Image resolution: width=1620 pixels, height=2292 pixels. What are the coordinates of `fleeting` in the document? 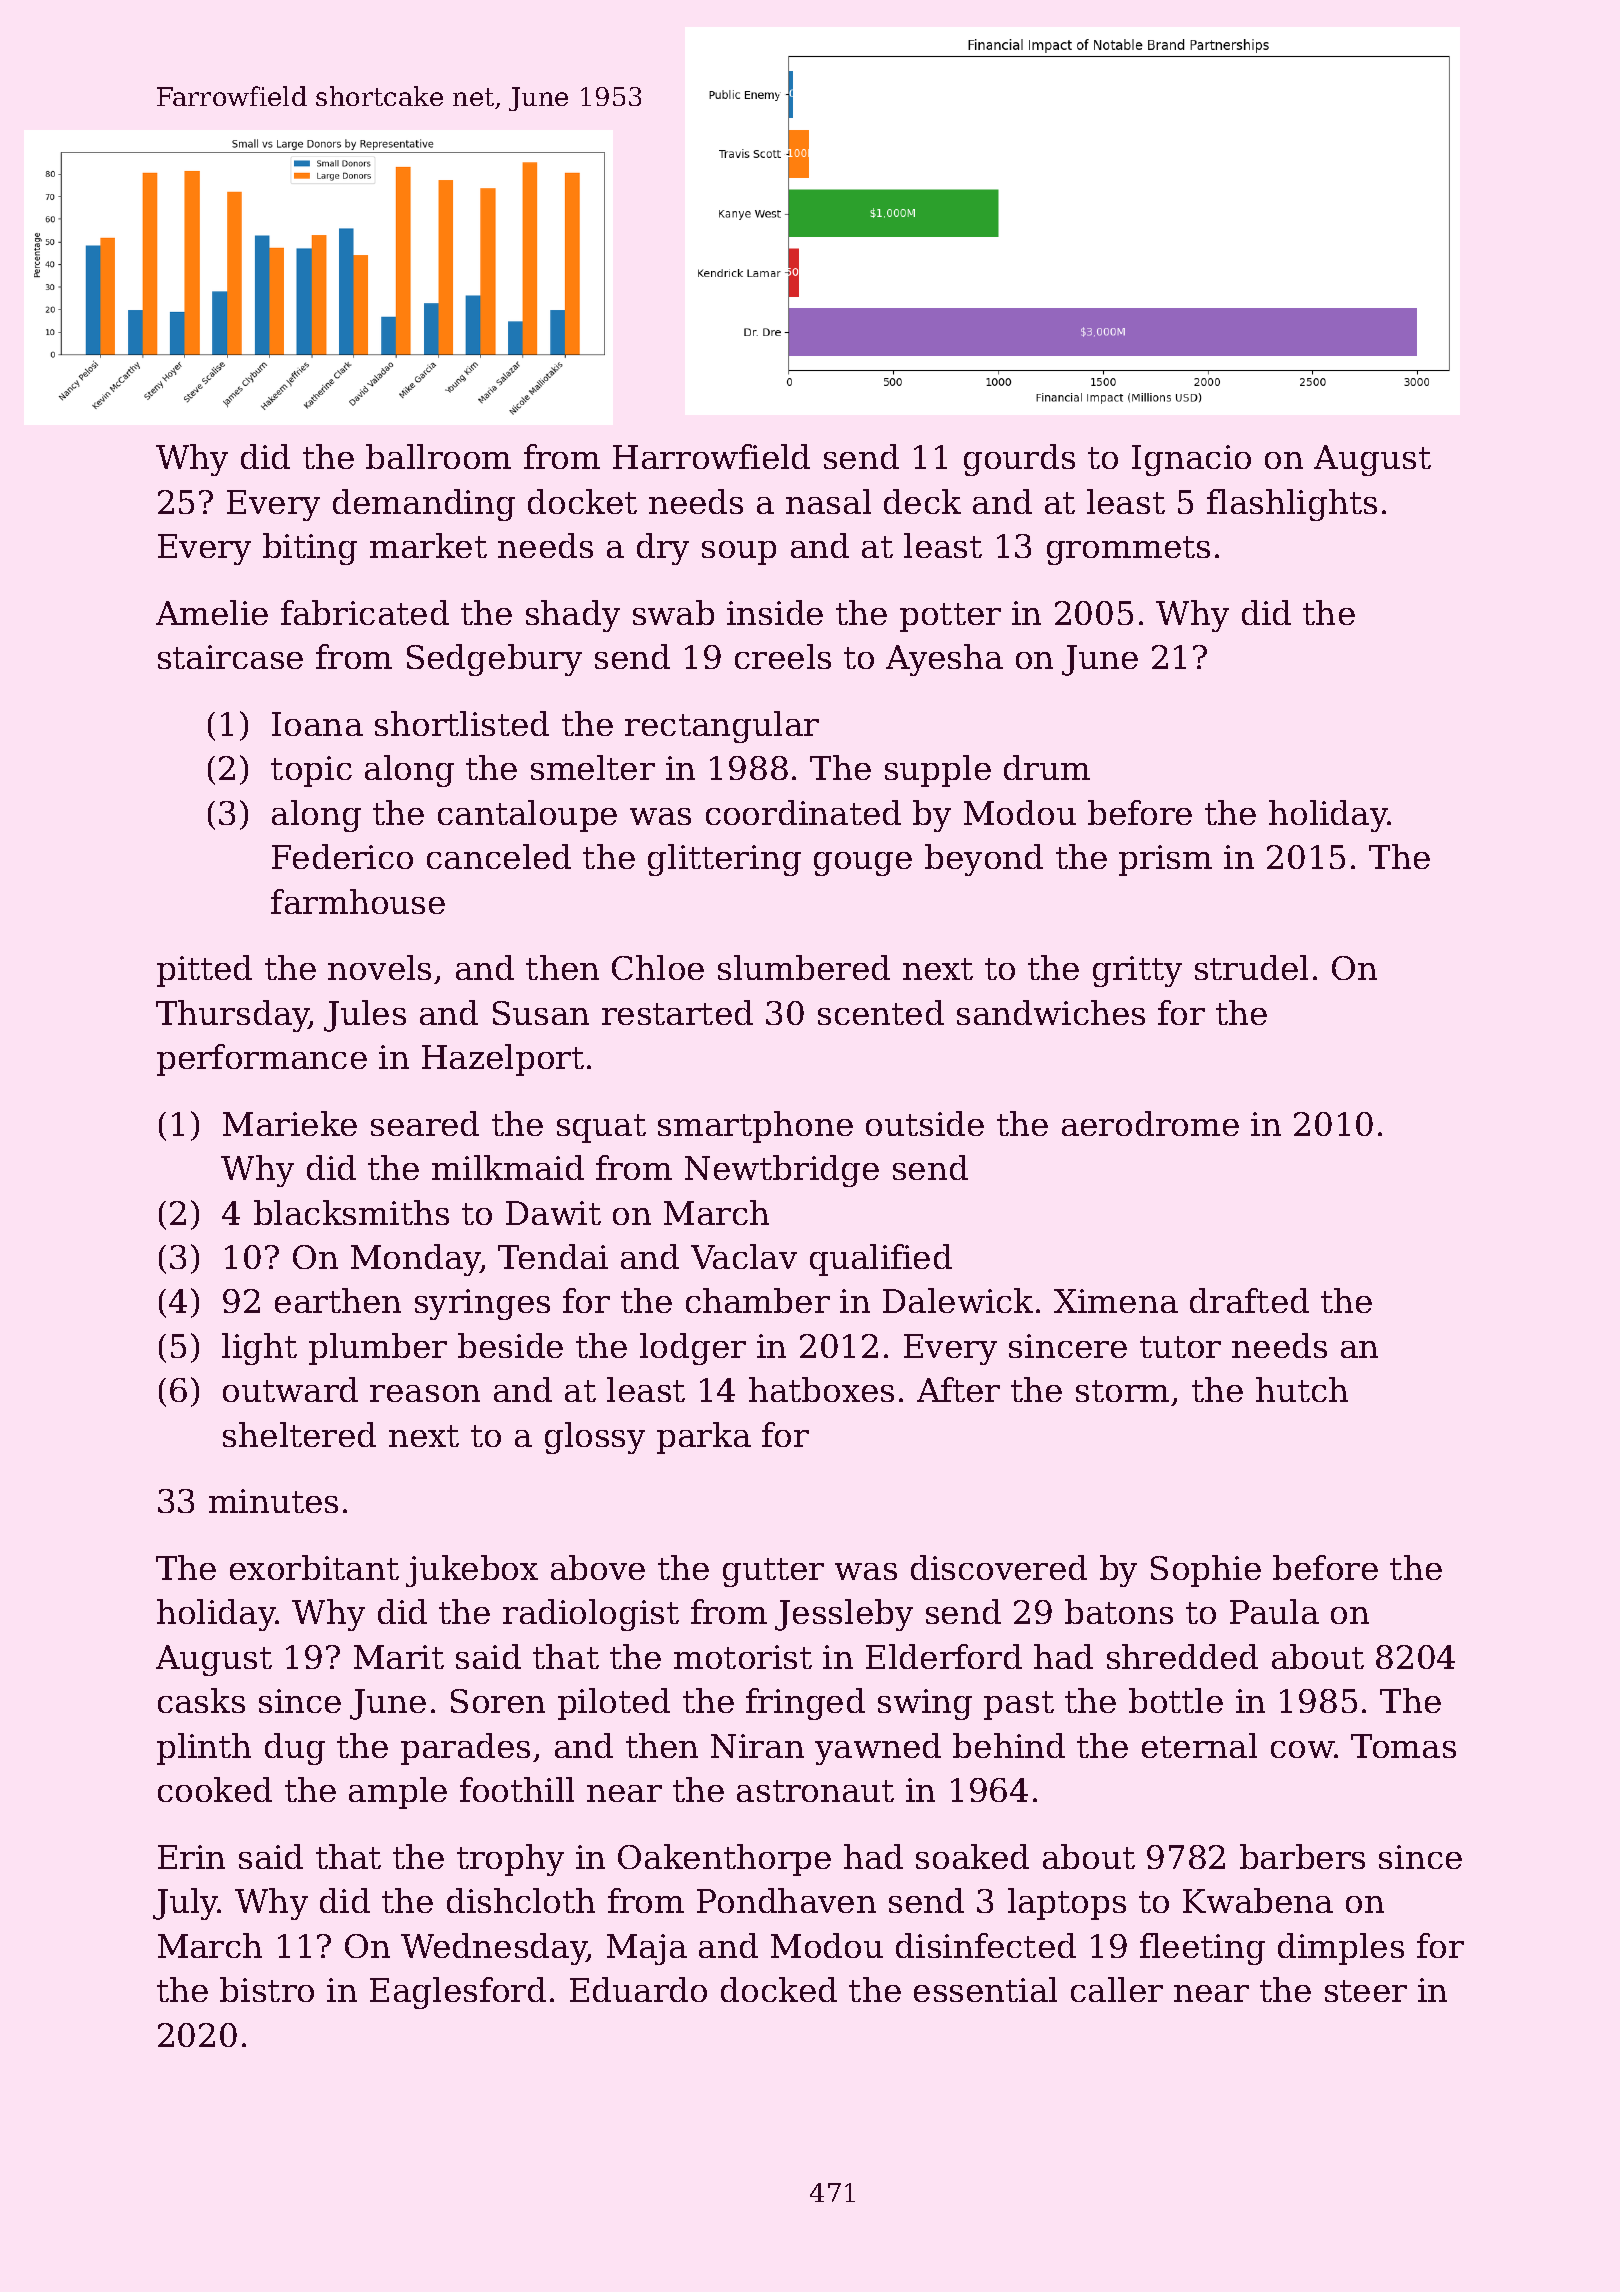 It's located at (1202, 1949).
